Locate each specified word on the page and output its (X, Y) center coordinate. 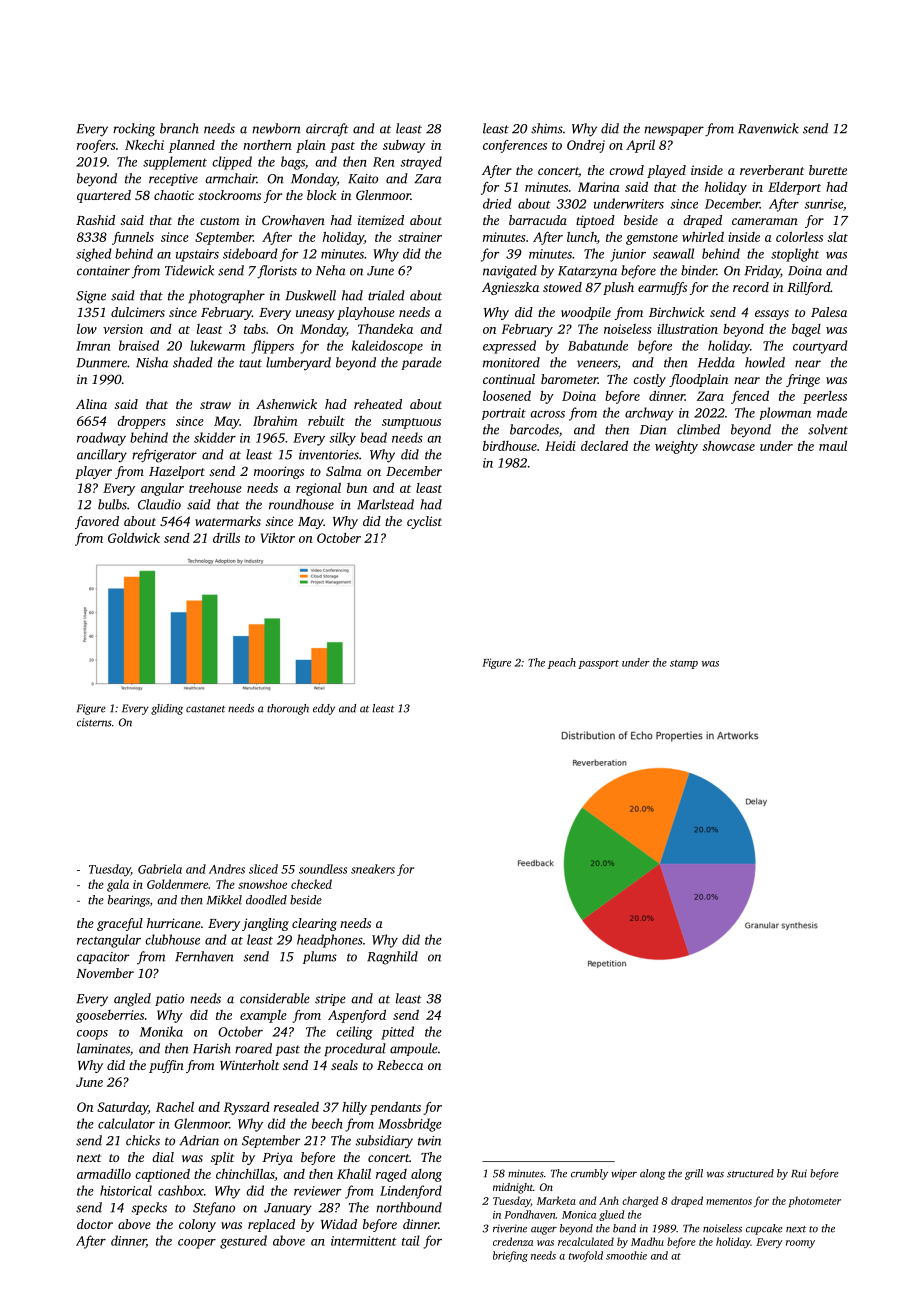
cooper (197, 1244)
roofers (96, 146)
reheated (378, 404)
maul (833, 446)
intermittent (364, 1241)
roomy (800, 1244)
